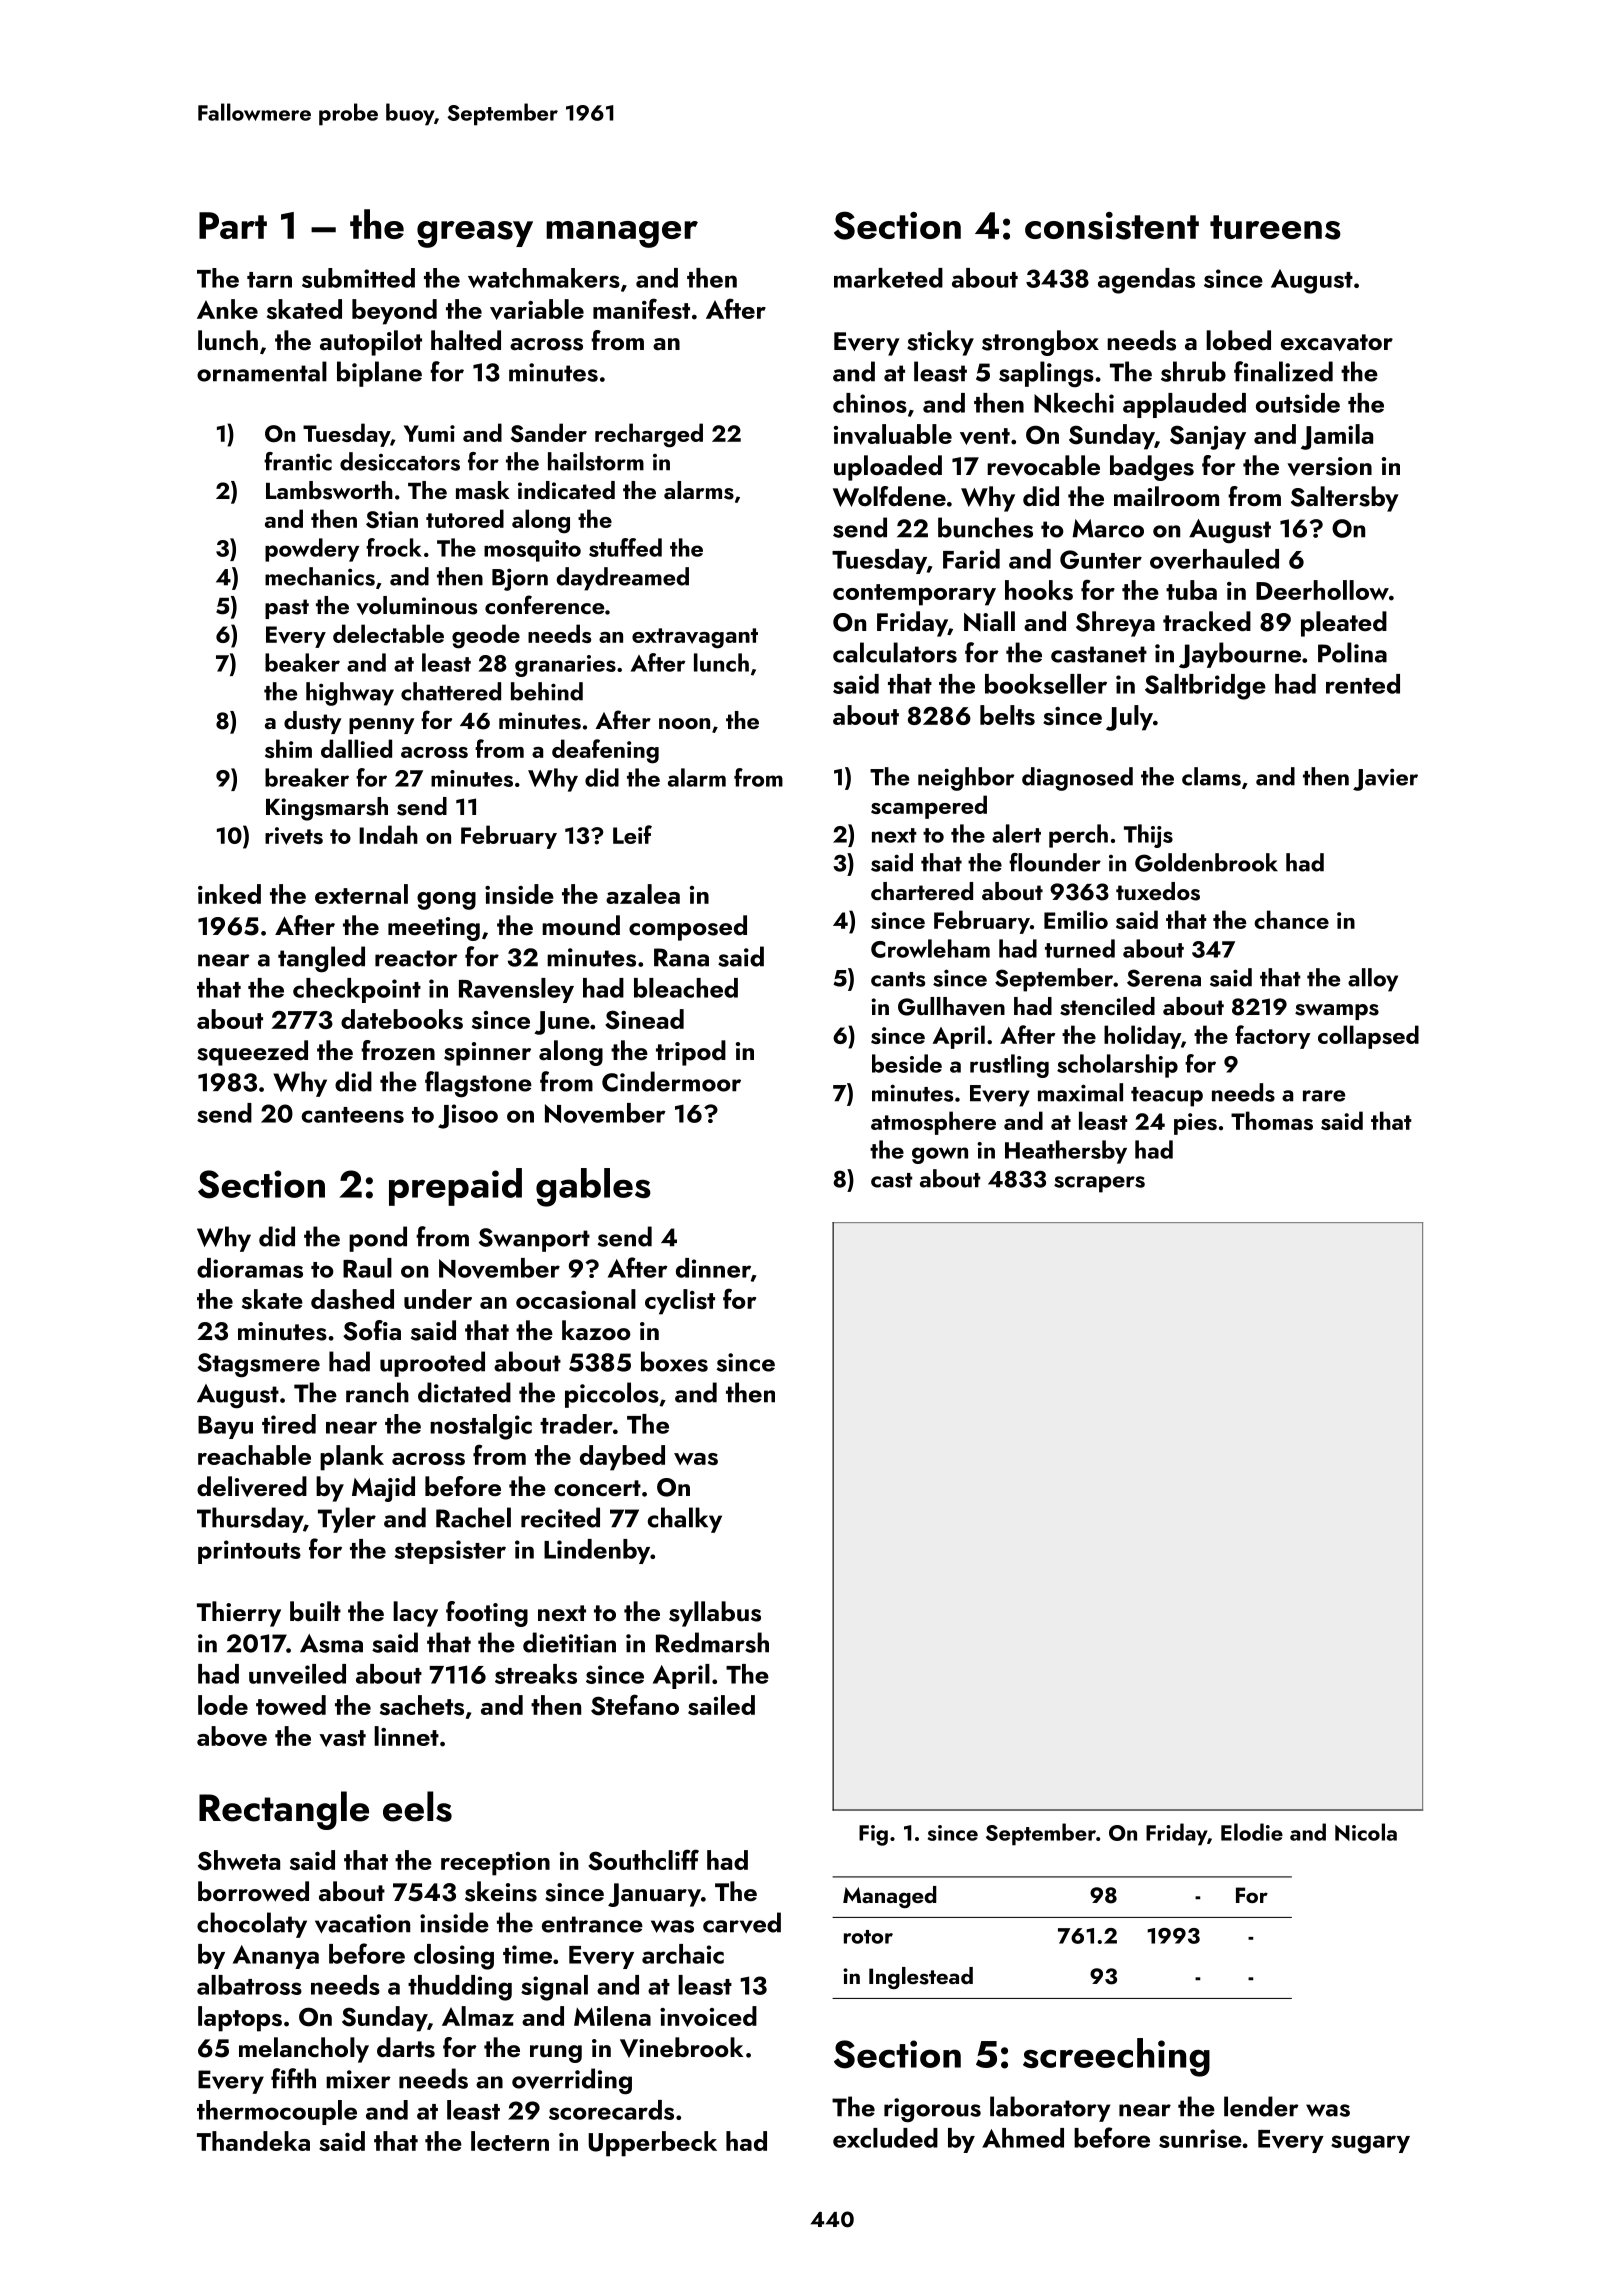 This page has width=1620, height=2292. Describe the element at coordinates (933, 1123) in the page. I see `atmosphere` at that location.
